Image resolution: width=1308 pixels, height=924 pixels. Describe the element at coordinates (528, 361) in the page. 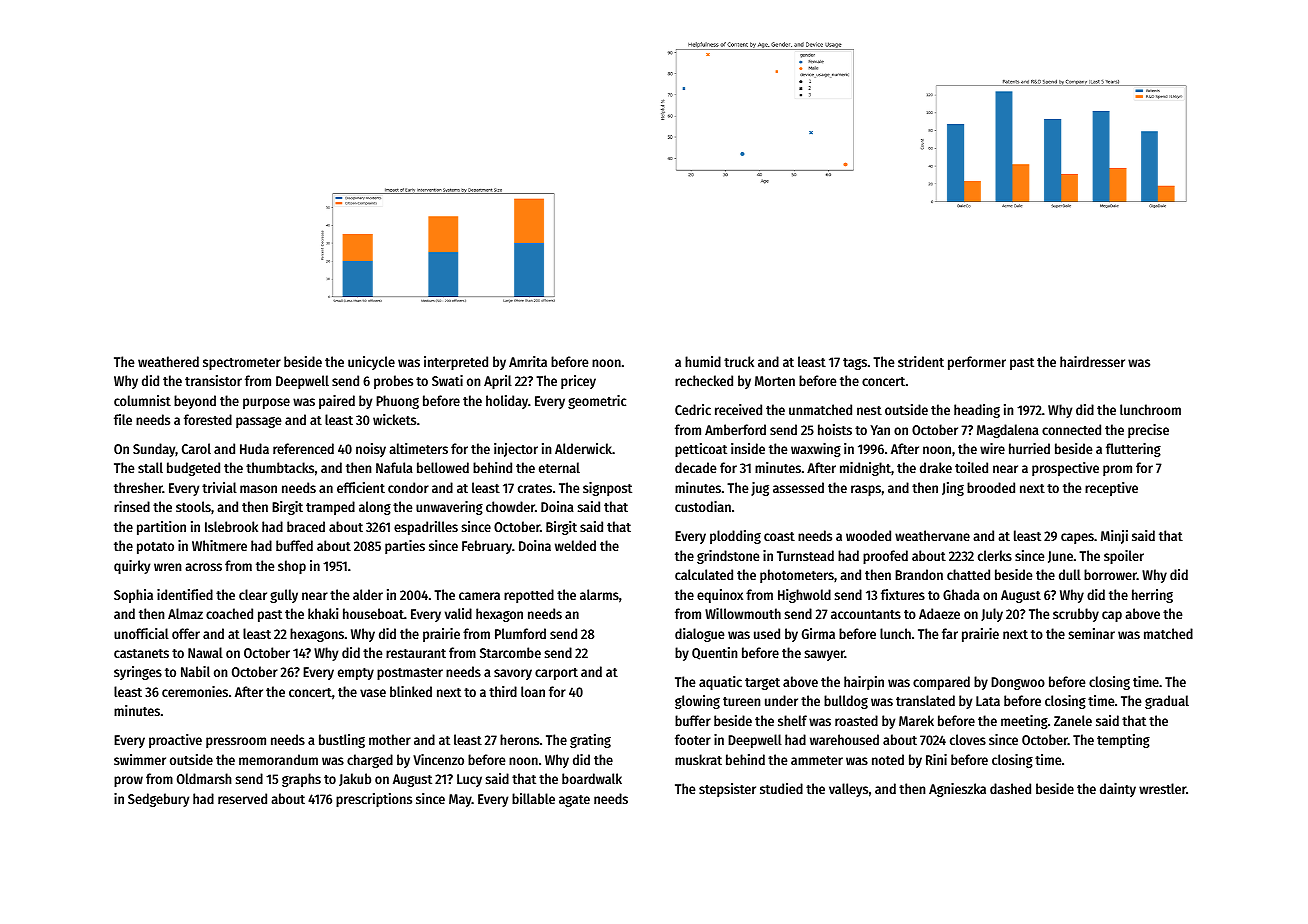

I see `Amrita` at that location.
